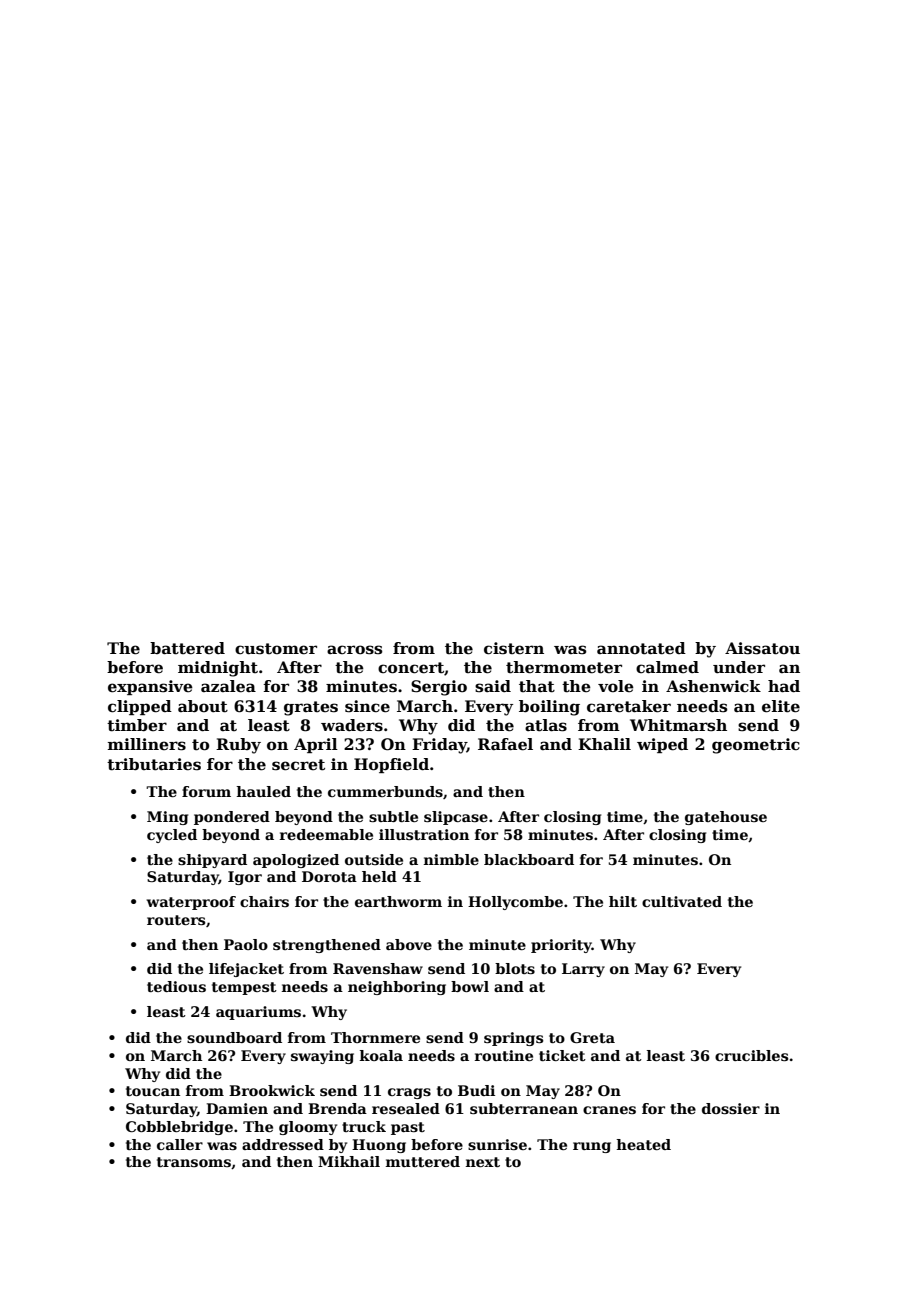 Image resolution: width=908 pixels, height=1316 pixels. Describe the element at coordinates (515, 903) in the screenshot. I see `Hollycombe` at that location.
